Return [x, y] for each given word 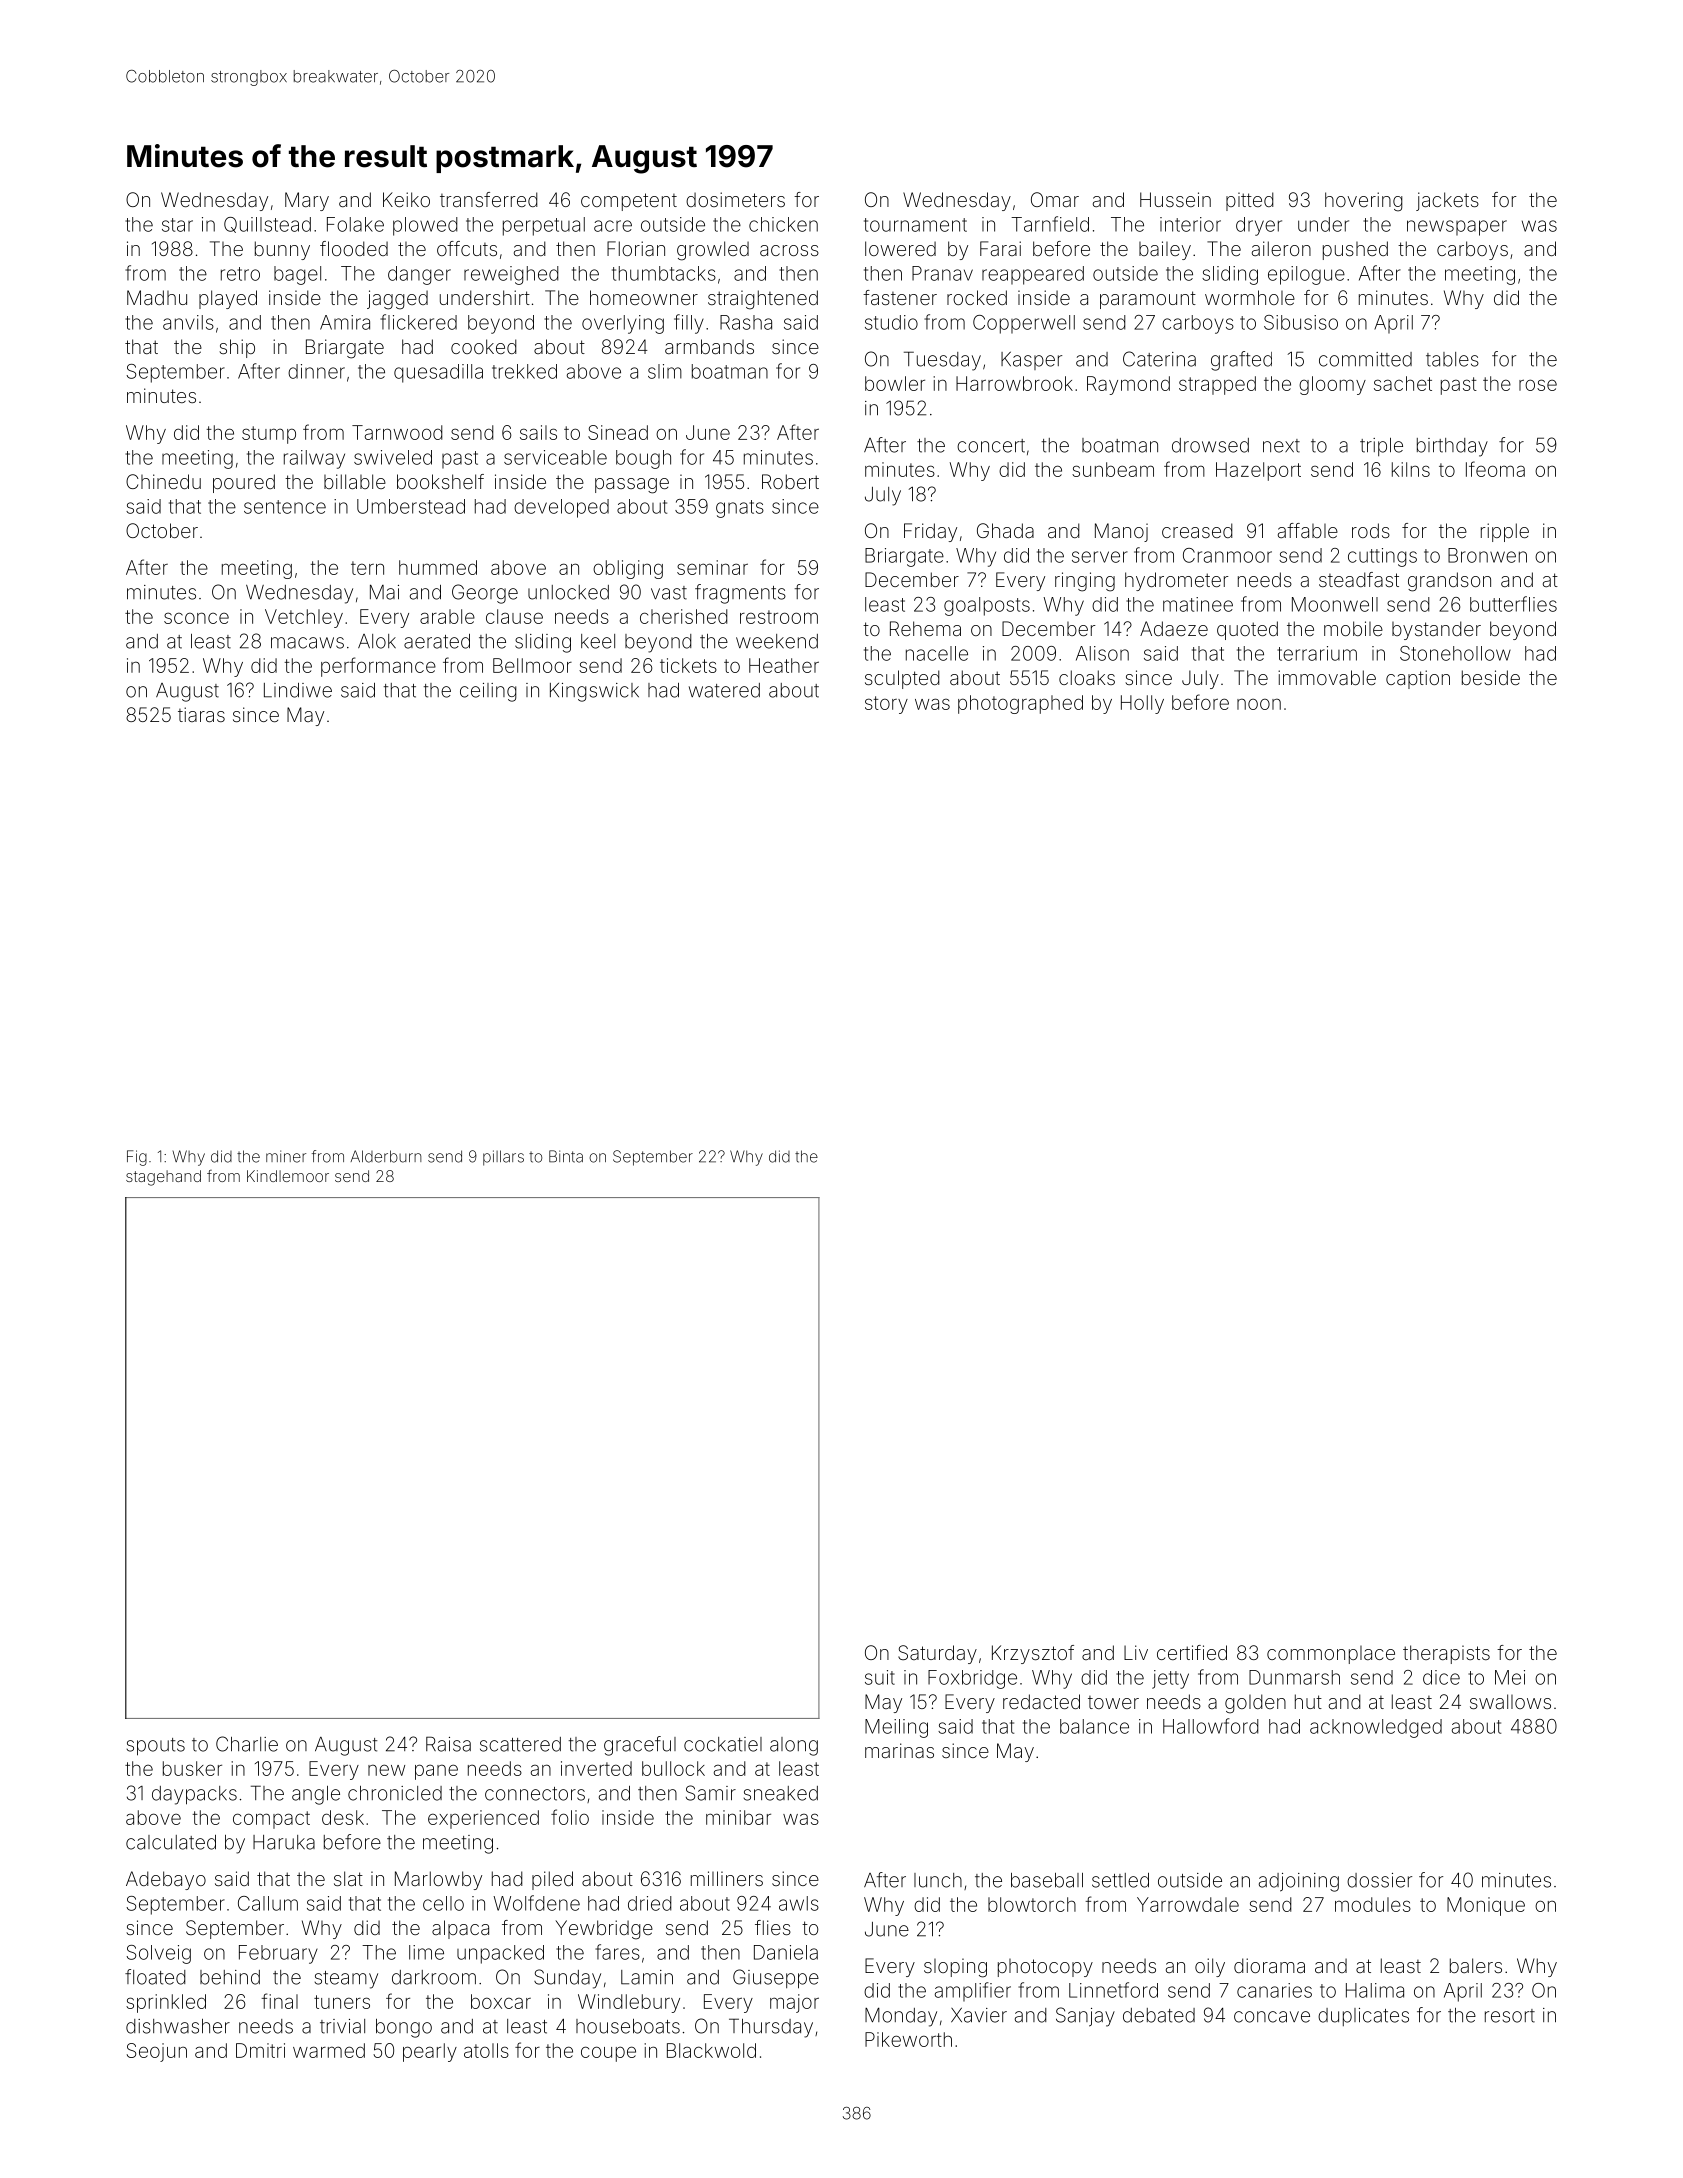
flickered [418, 322]
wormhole [1250, 297]
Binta [566, 1156]
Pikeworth [908, 2039]
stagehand [163, 1178]
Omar [1055, 199]
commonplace [1331, 1655]
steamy [346, 1980]
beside [1491, 677]
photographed [1020, 704]
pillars [503, 1158]
